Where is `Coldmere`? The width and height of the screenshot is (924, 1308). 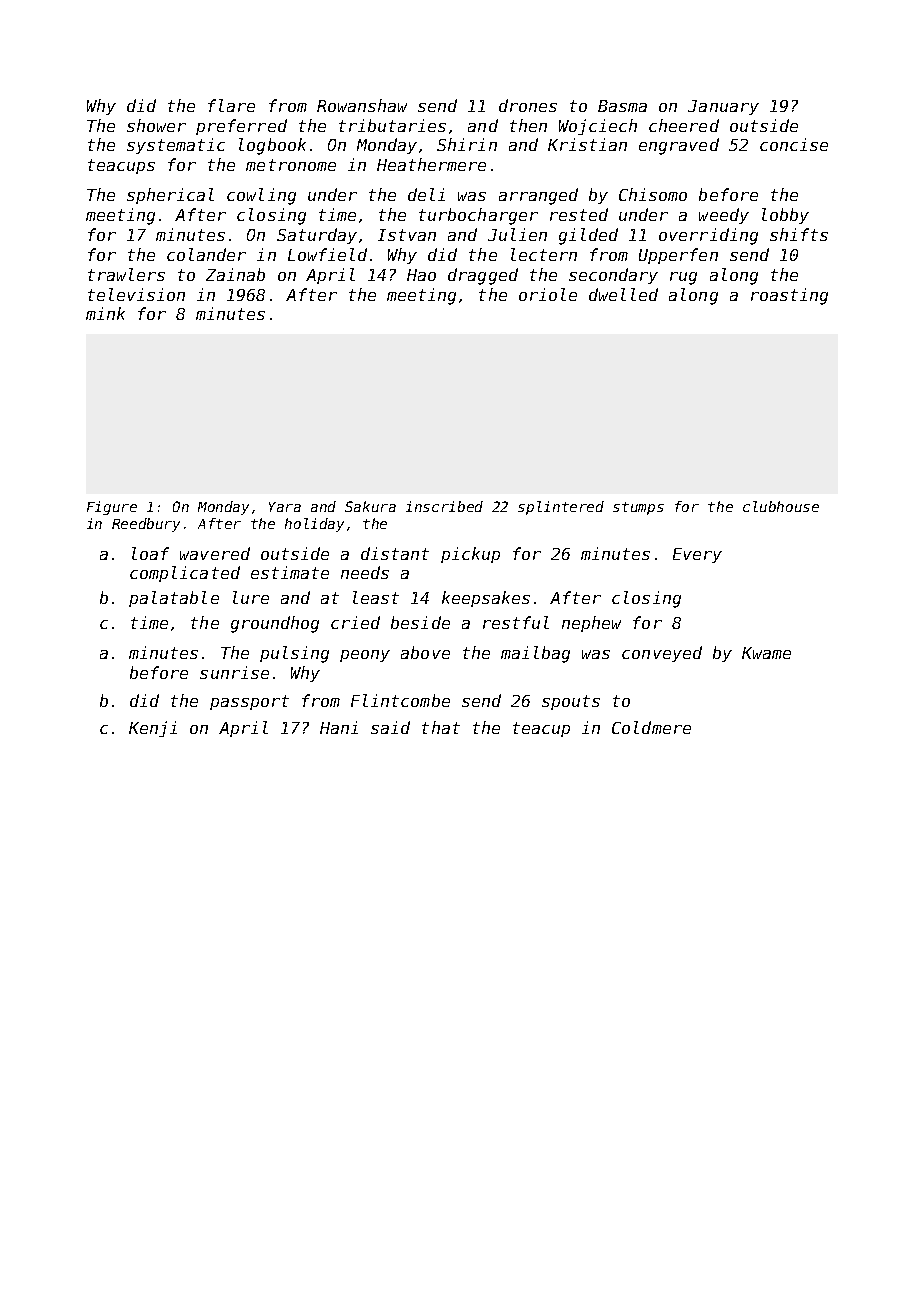
Coldmere is located at coordinates (651, 727).
